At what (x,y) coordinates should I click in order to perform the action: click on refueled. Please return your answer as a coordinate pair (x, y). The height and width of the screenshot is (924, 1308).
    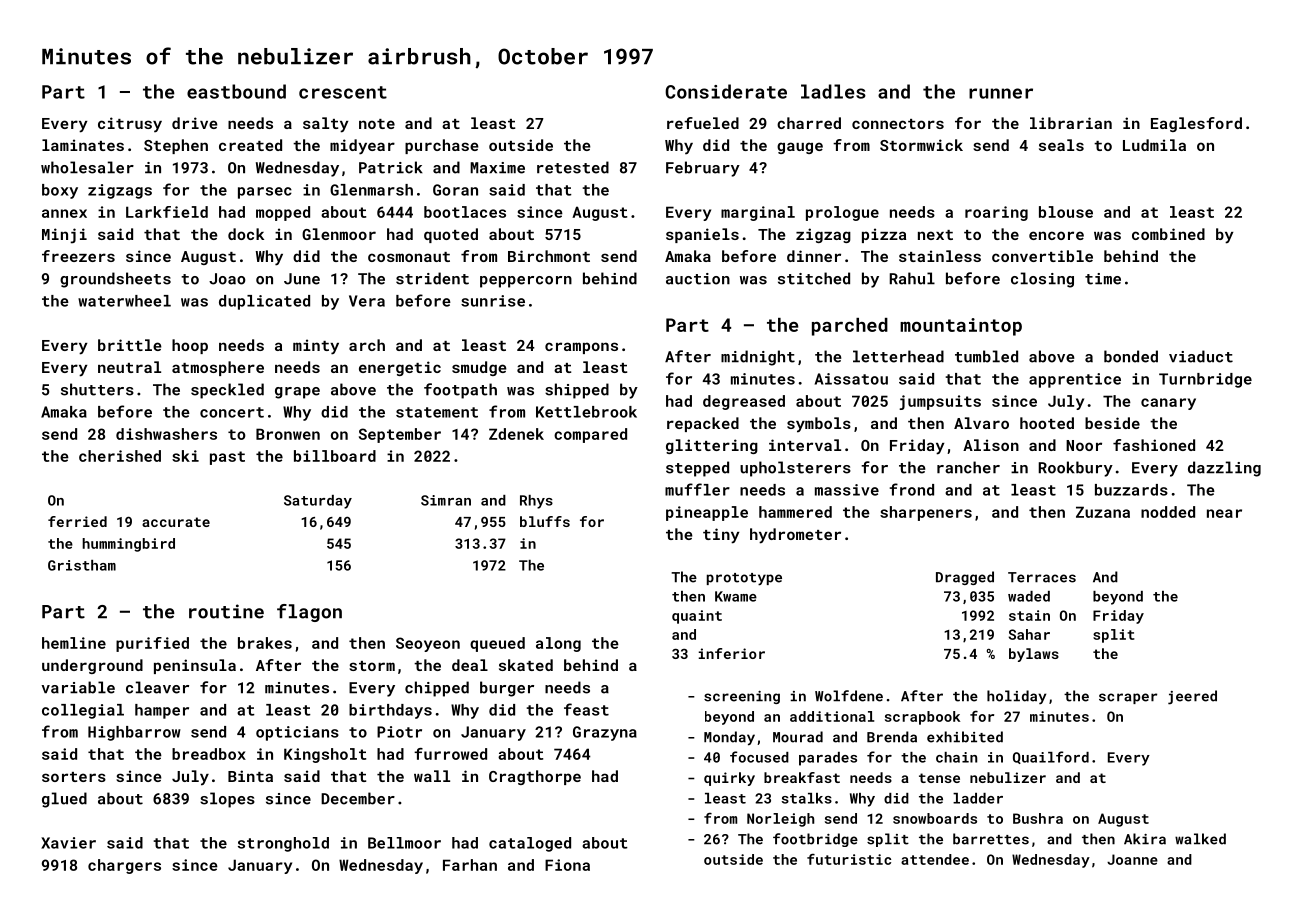
    Looking at the image, I should click on (703, 123).
